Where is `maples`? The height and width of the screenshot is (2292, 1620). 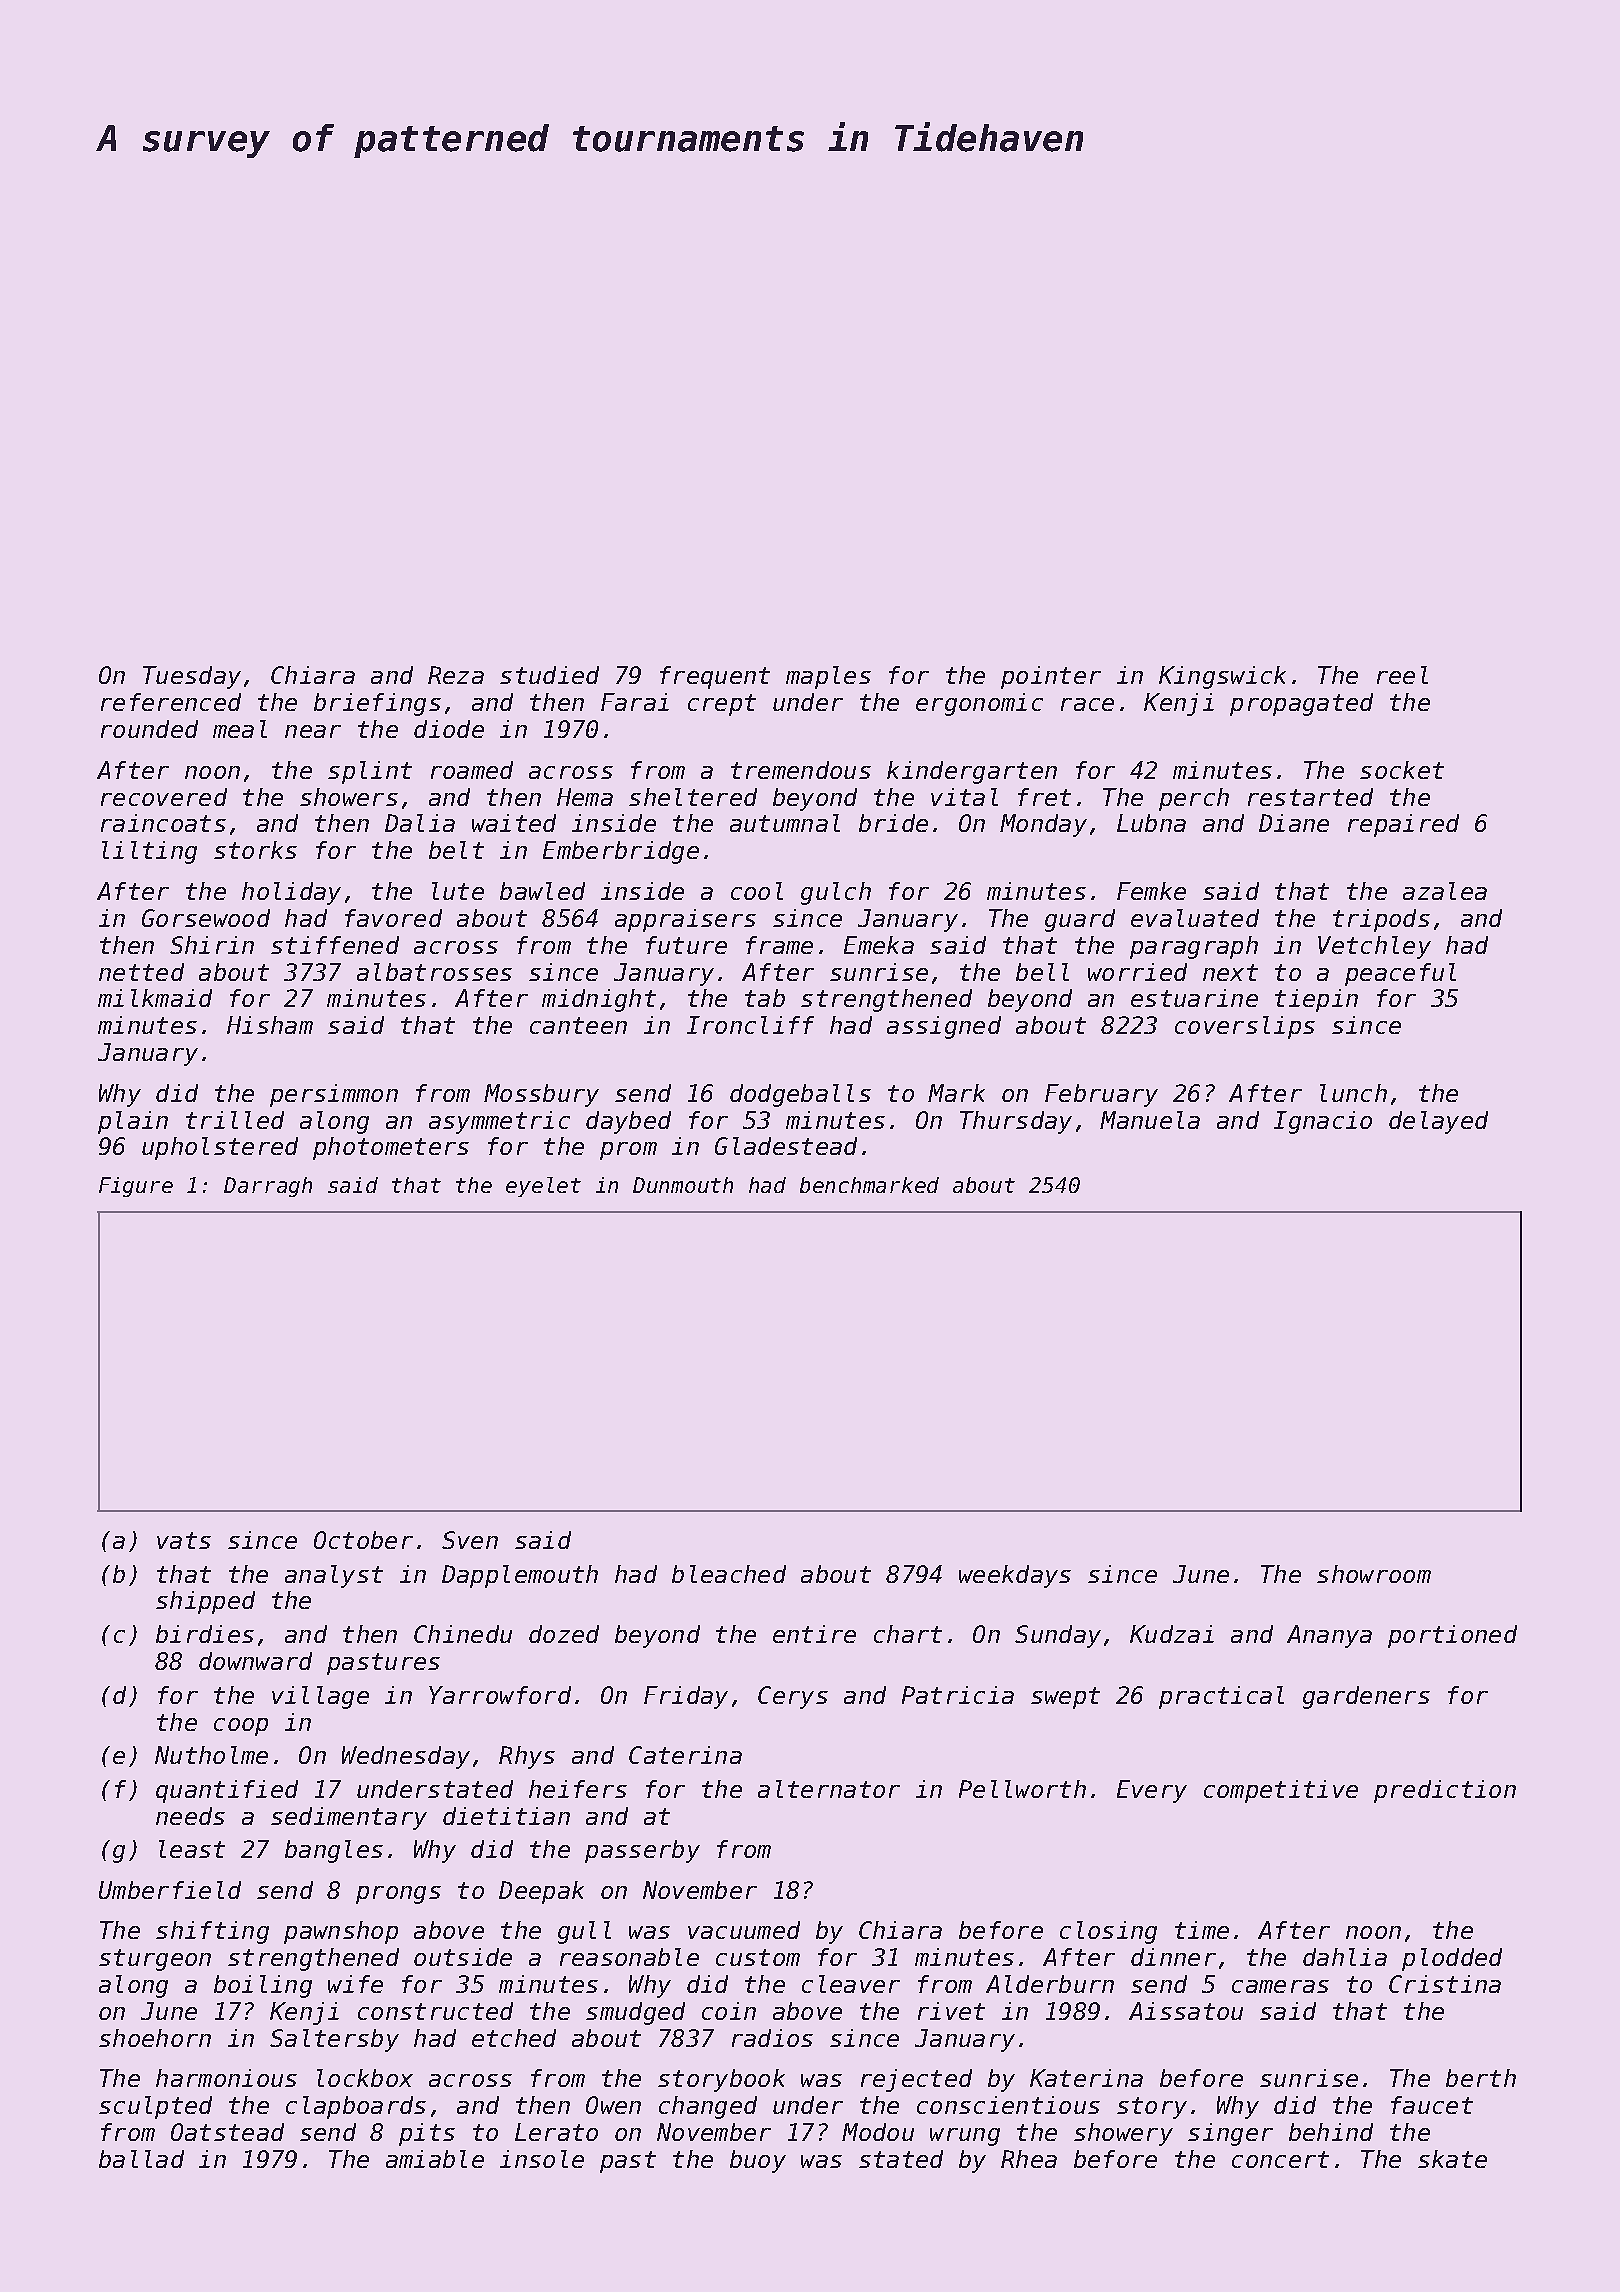
maples is located at coordinates (828, 677).
